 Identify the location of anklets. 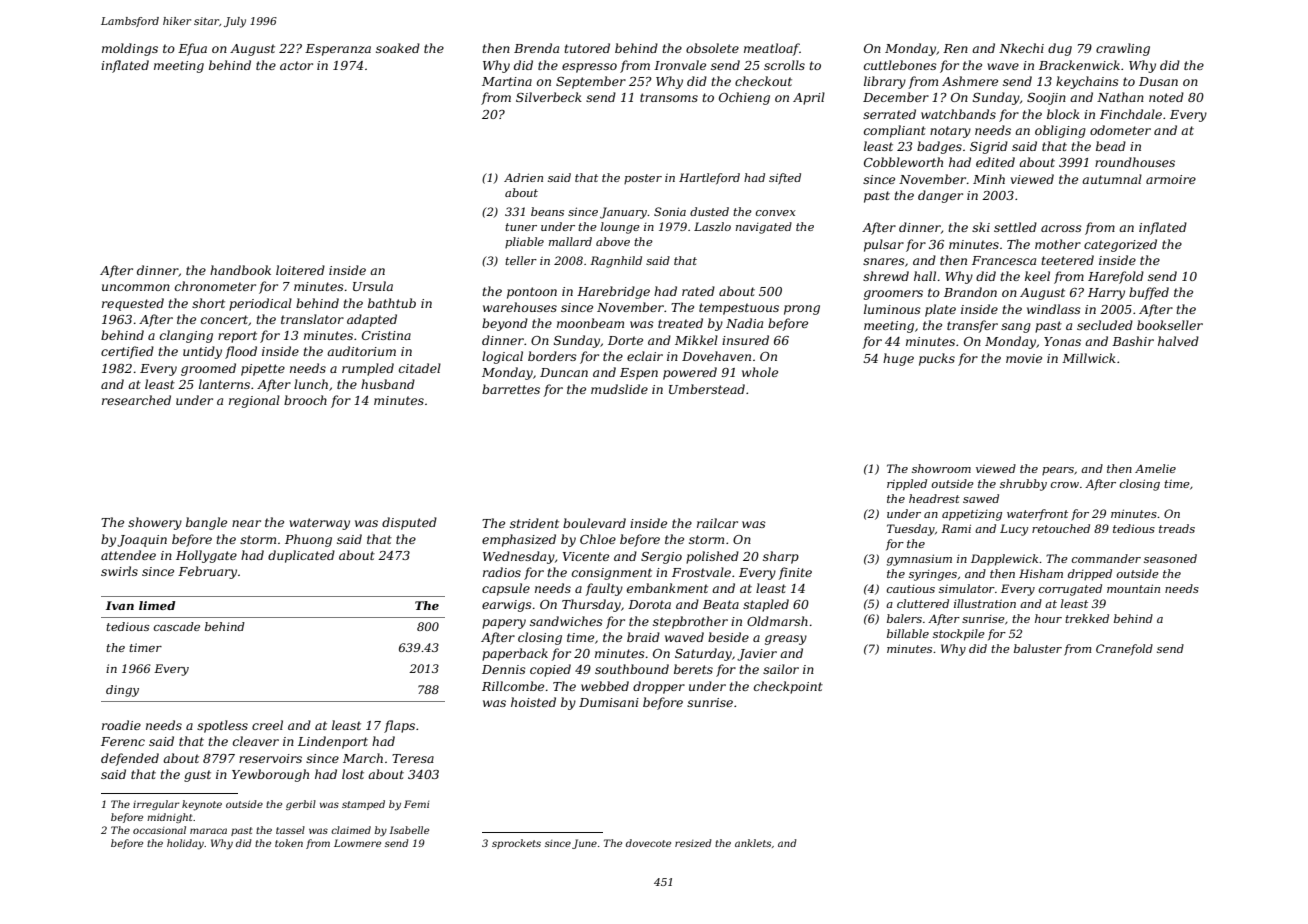
(753, 843).
